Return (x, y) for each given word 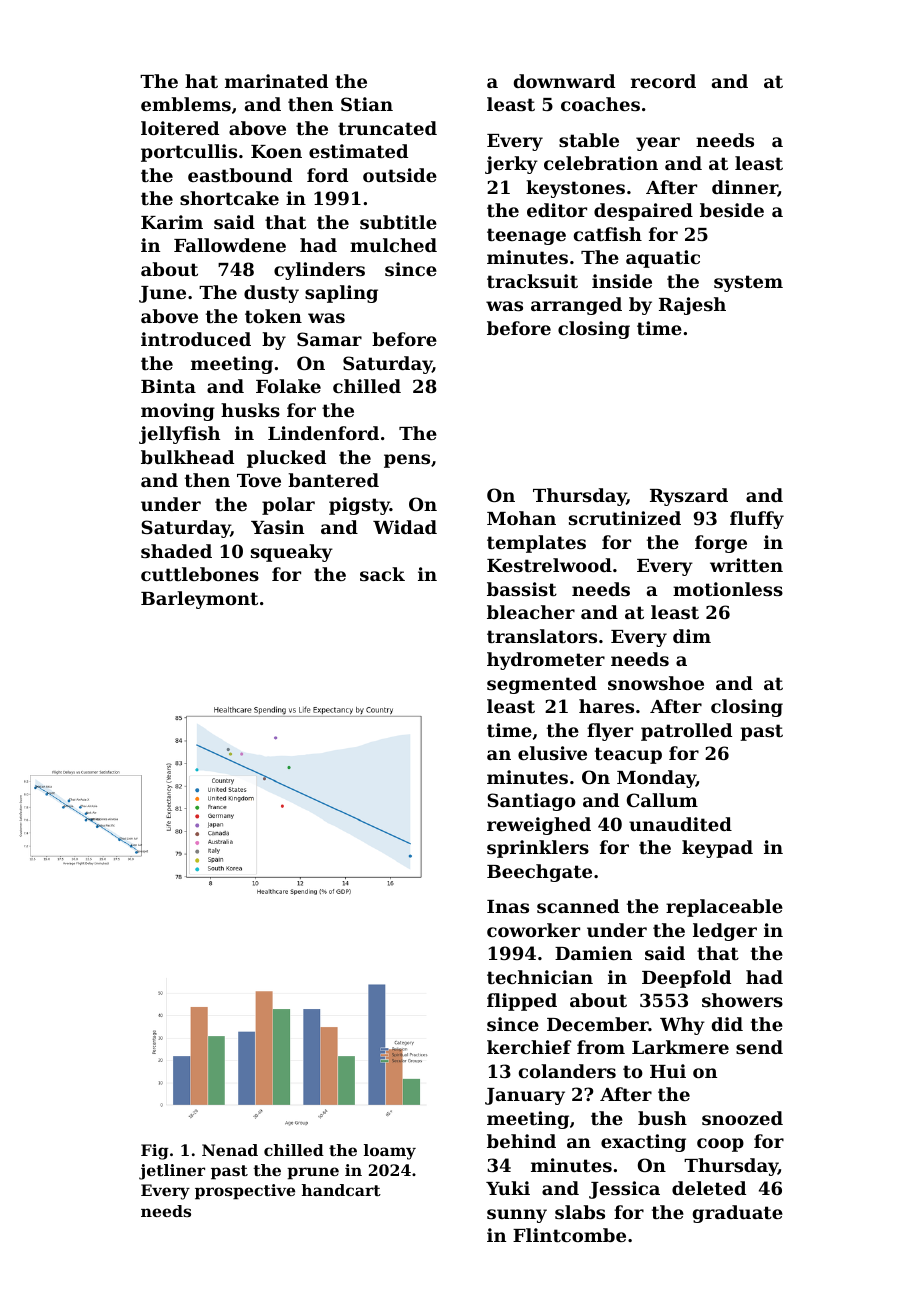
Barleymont (199, 600)
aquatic (663, 259)
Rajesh (692, 306)
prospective (245, 1192)
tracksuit (532, 281)
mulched (393, 245)
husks (250, 410)
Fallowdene (230, 245)
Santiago (531, 802)
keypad (717, 849)
